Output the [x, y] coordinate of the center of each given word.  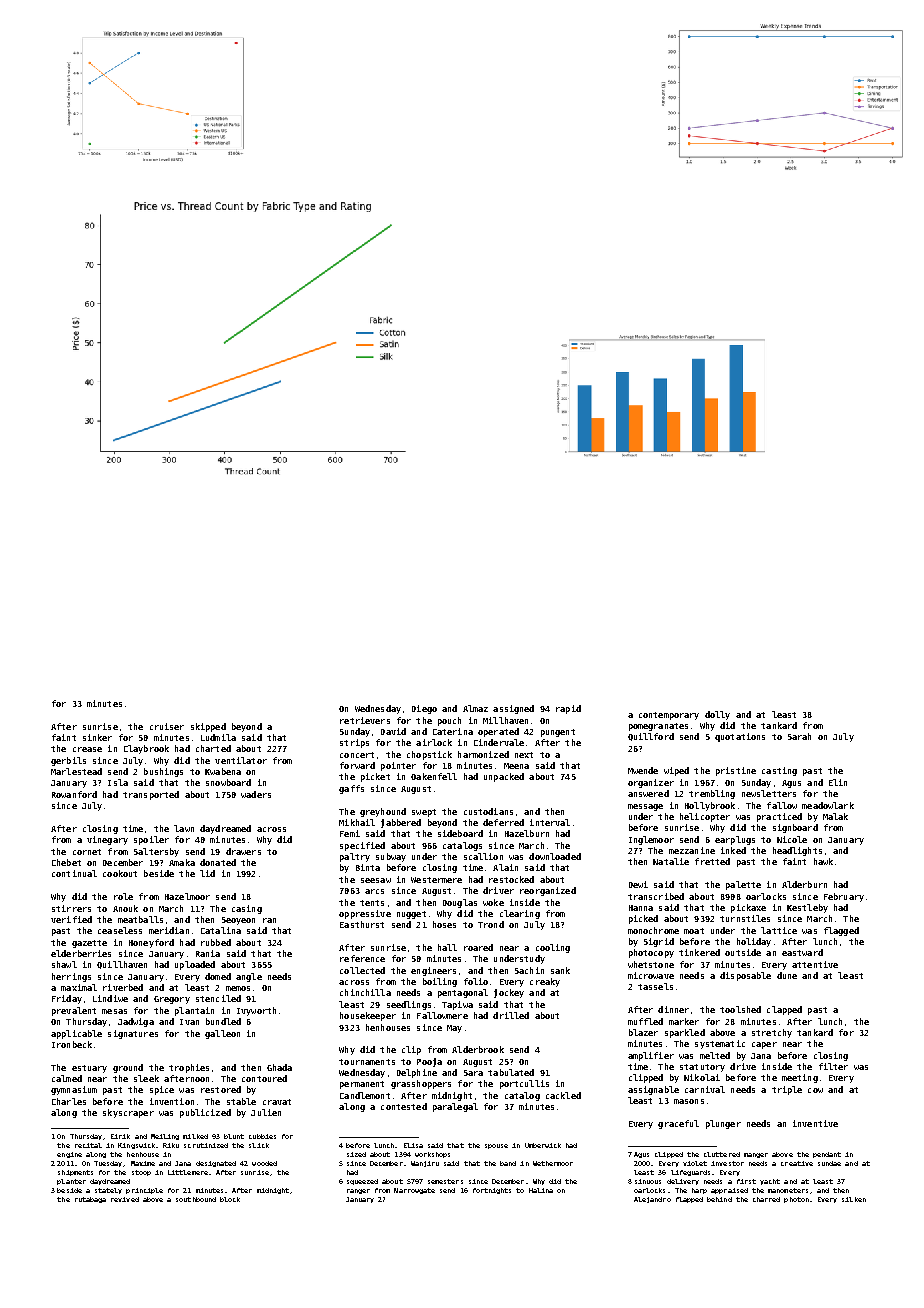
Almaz [475, 708]
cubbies [262, 1136]
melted [715, 1055]
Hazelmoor [187, 896]
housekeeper [368, 1016]
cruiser [167, 726]
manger [756, 1155]
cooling [553, 948]
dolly [717, 715]
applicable [76, 1034]
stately [108, 1191]
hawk [823, 861]
